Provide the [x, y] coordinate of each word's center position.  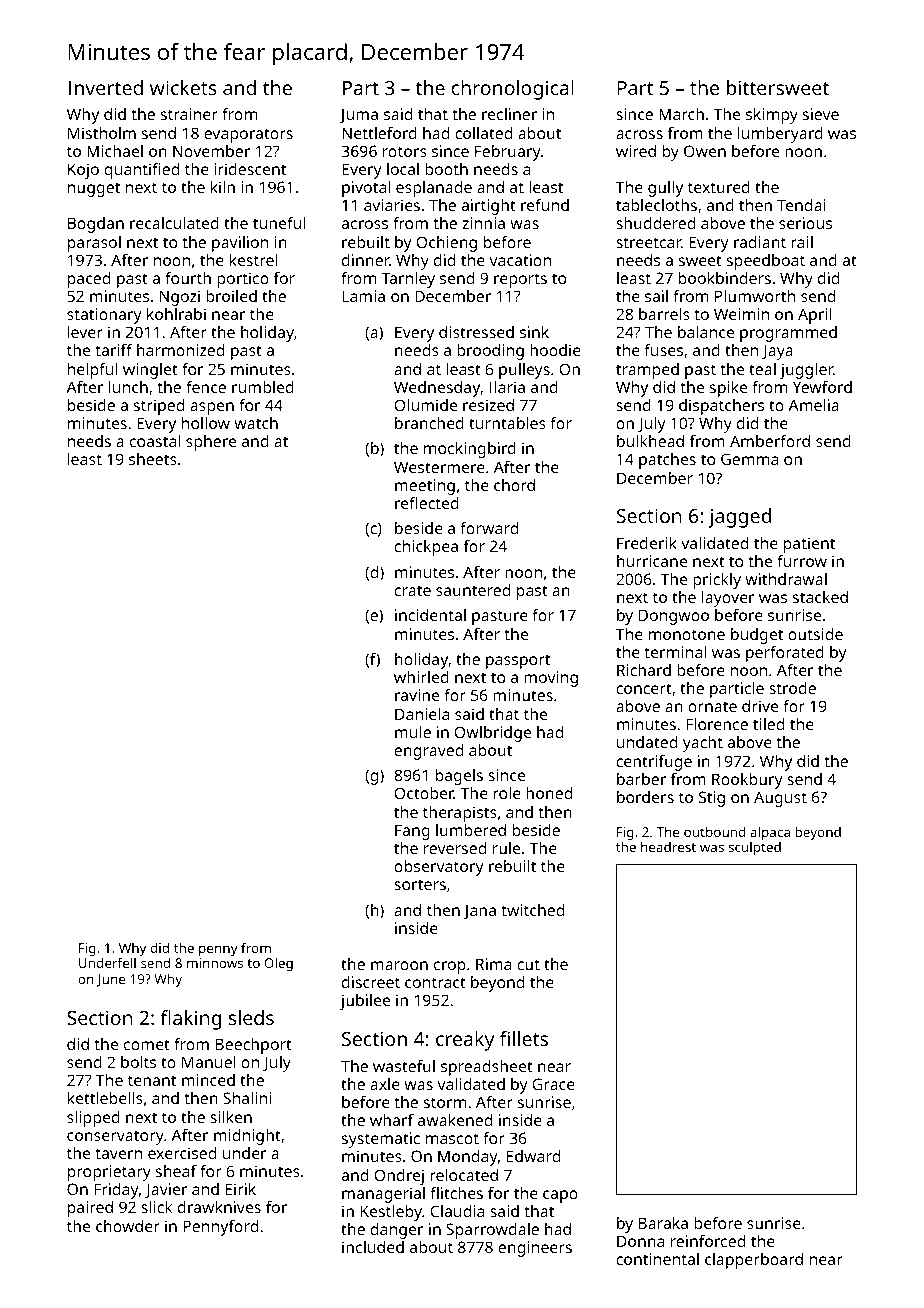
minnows [215, 963]
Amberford [770, 441]
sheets [153, 459]
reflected [427, 503]
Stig [712, 799]
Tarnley [408, 280]
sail [656, 296]
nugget [94, 189]
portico [243, 280]
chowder [128, 1226]
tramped [647, 371]
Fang [412, 832]
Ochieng [446, 244]
